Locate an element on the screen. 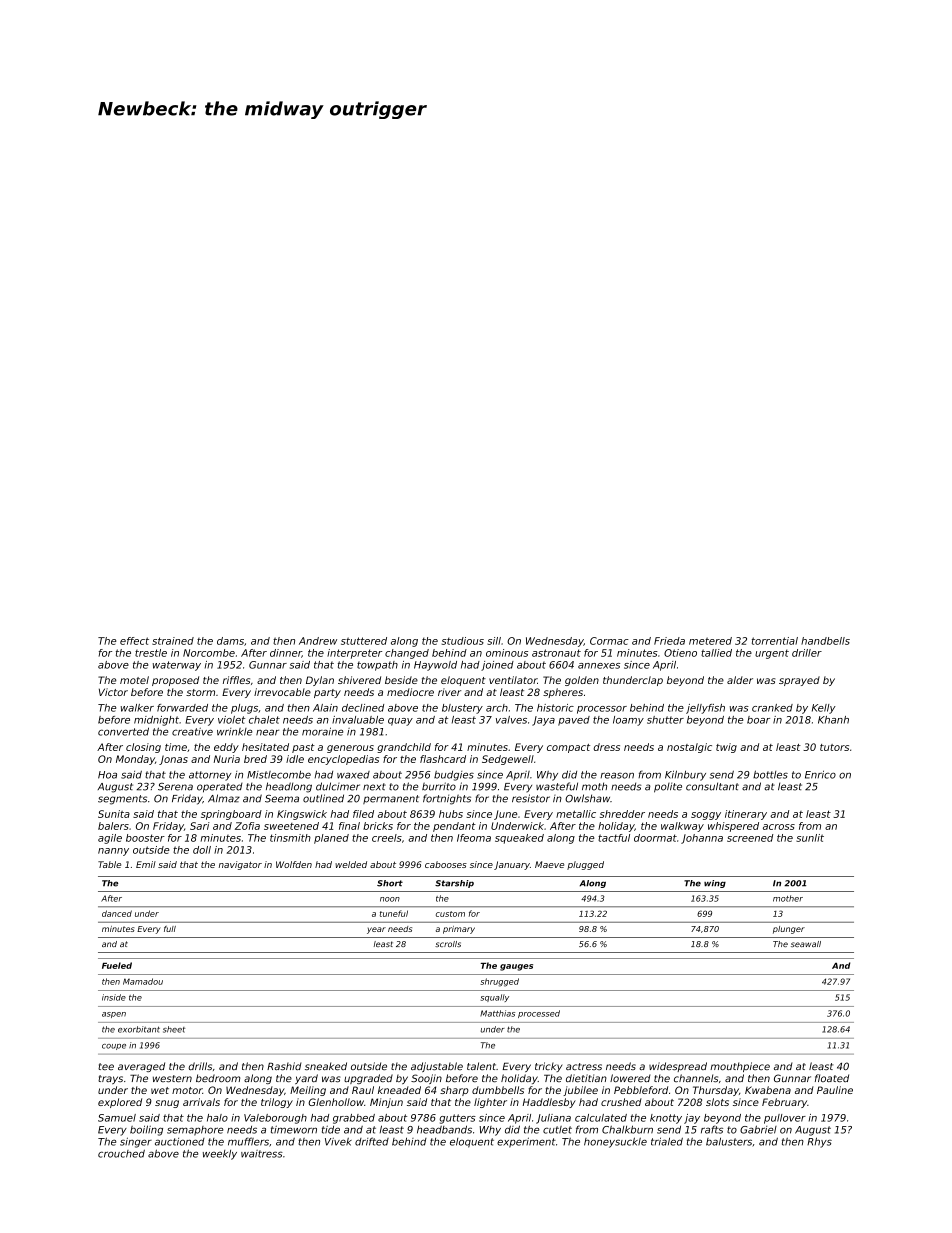 This screenshot has width=952, height=1233. cranked is located at coordinates (772, 708).
